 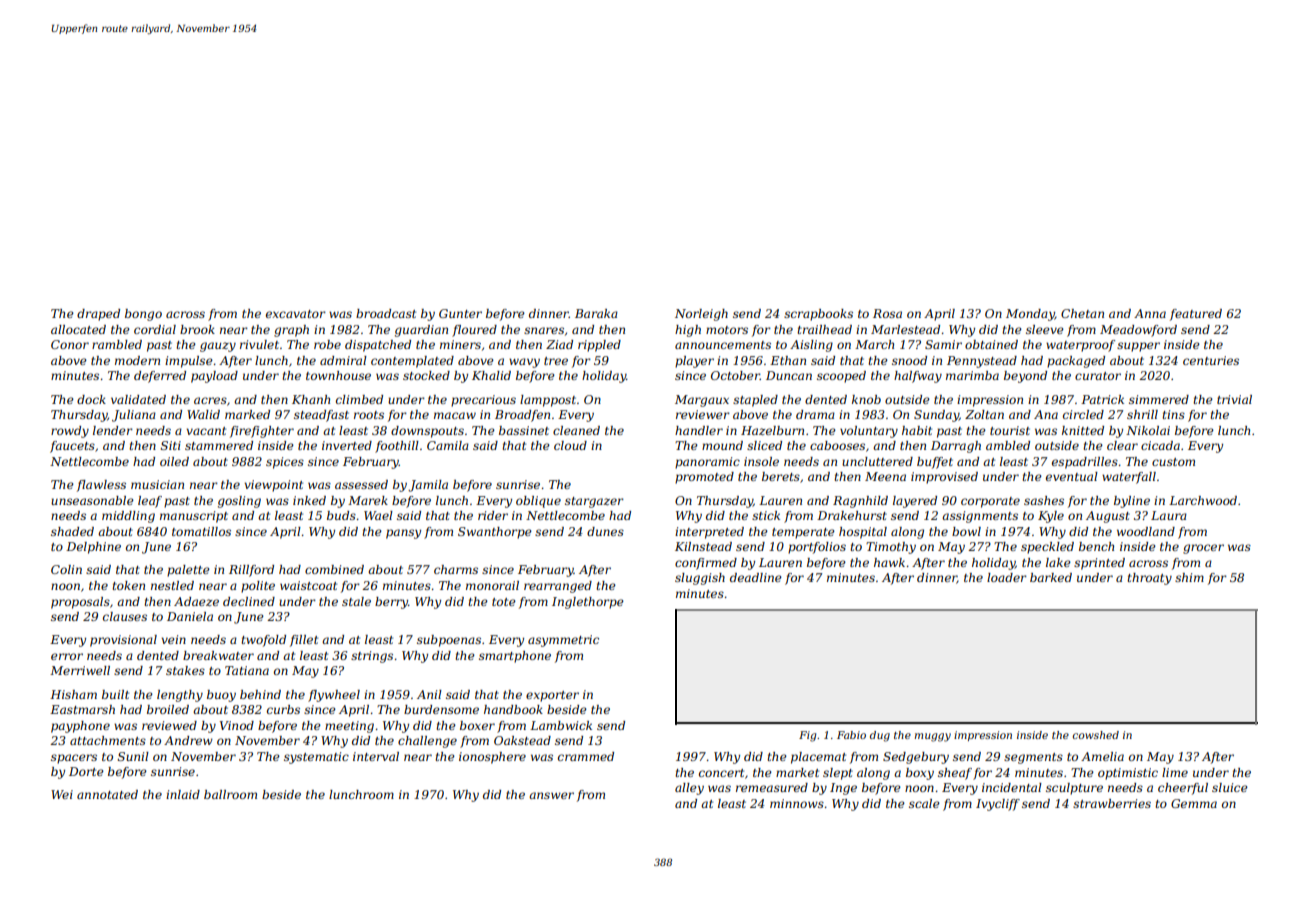 I want to click on Gunter, so click(x=460, y=313).
